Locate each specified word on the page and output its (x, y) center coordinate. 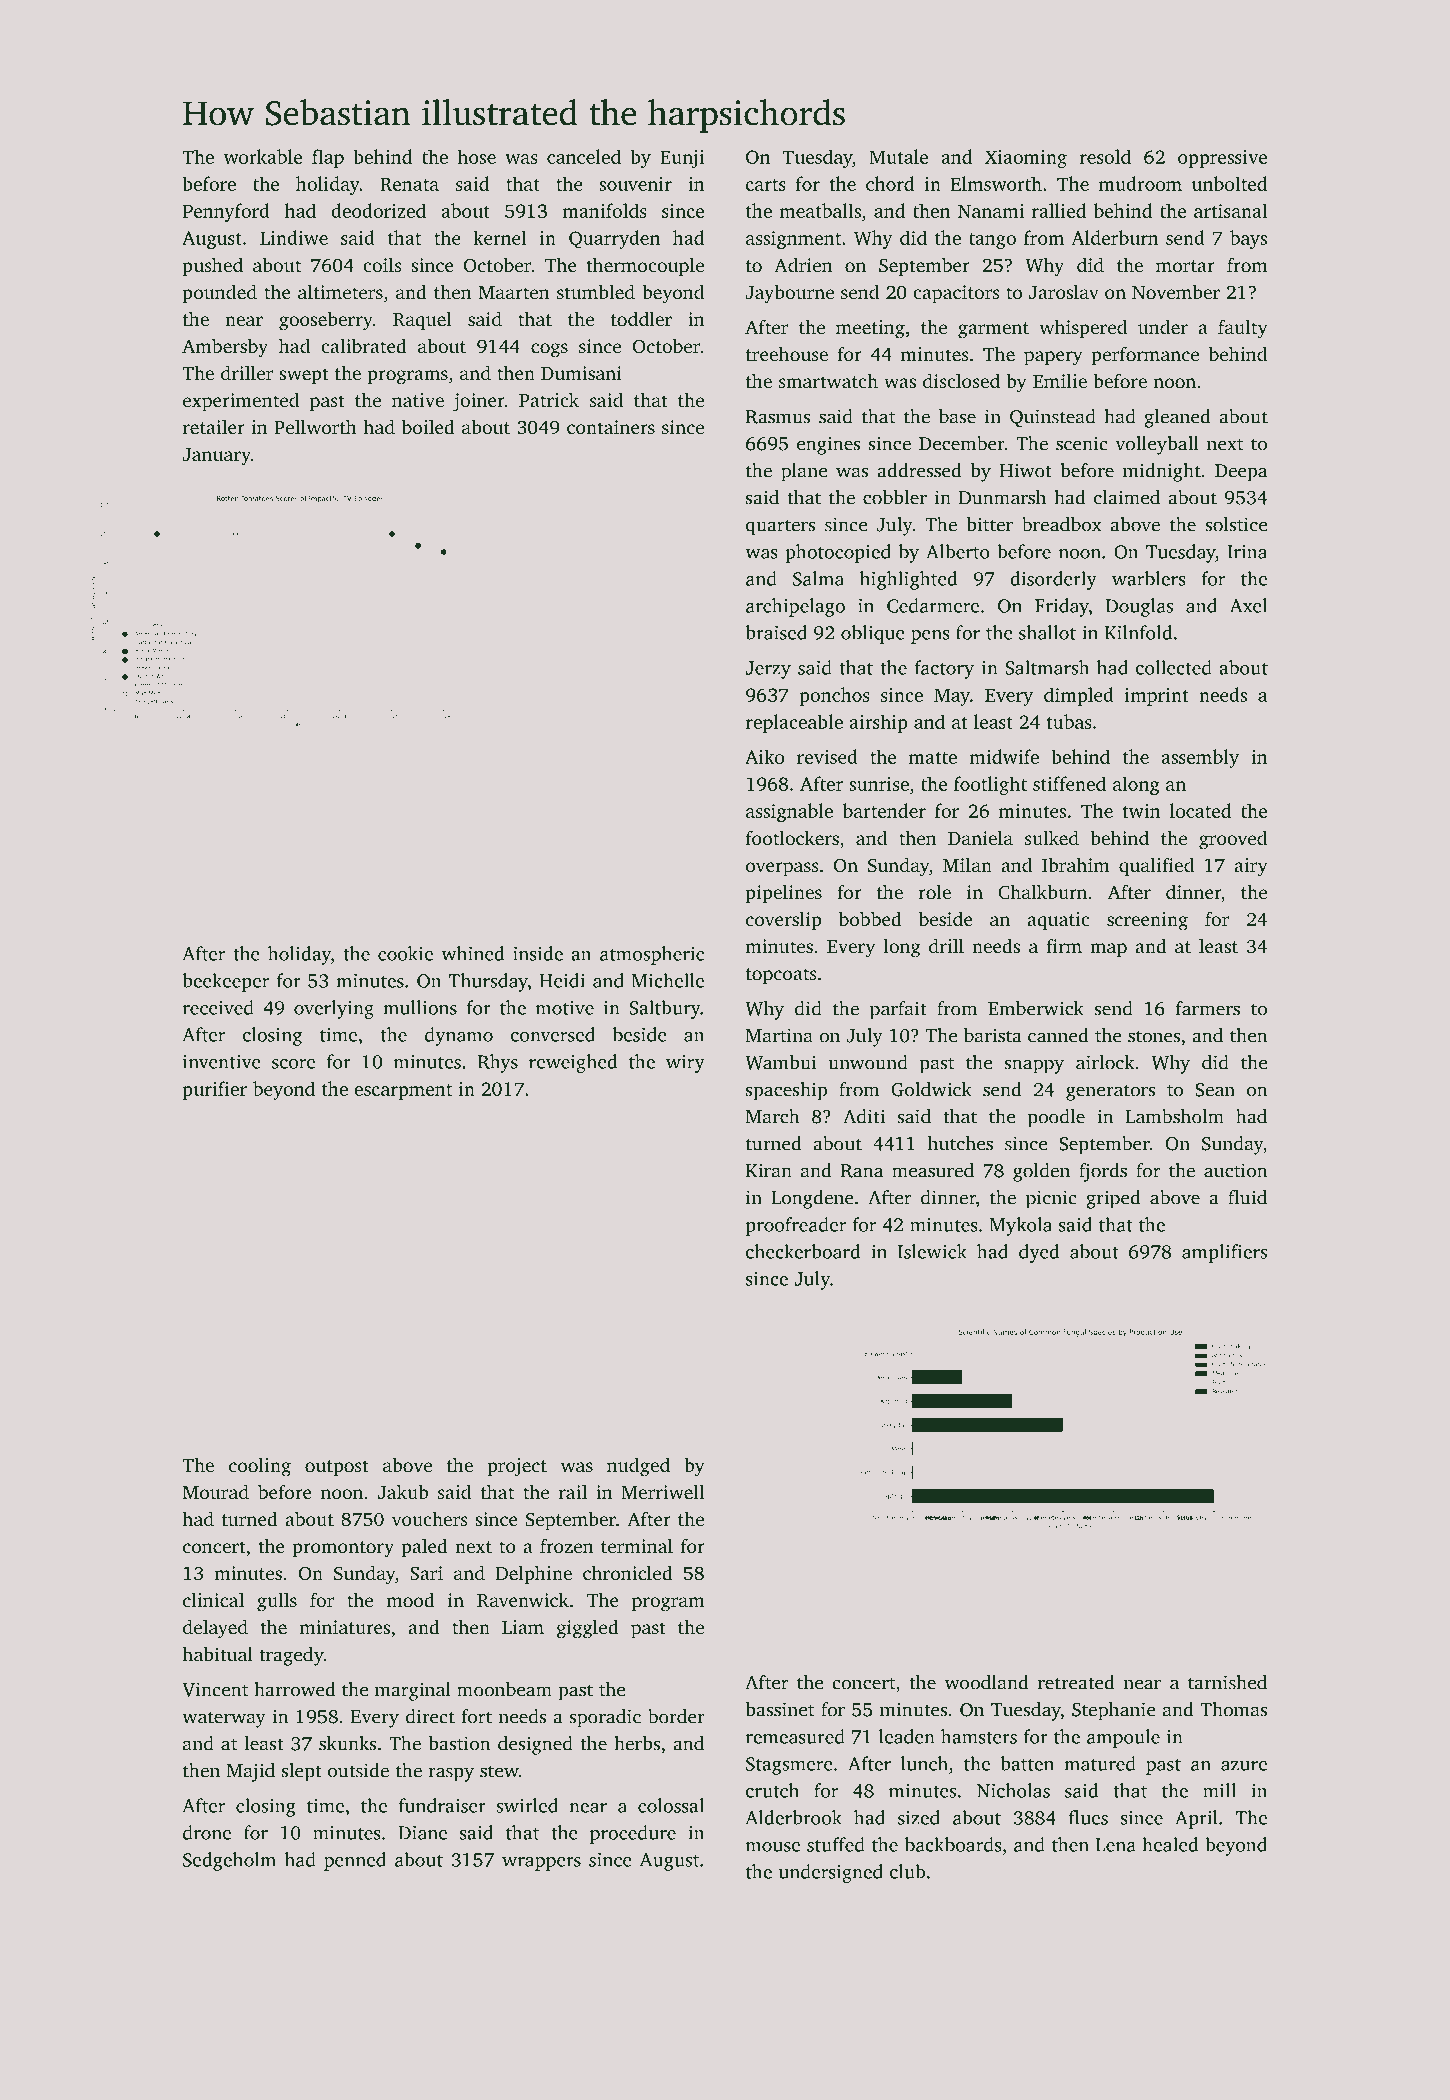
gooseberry (326, 321)
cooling (260, 1467)
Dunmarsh (1002, 497)
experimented (241, 401)
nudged (638, 1467)
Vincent (215, 1689)
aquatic (1058, 921)
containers (611, 427)
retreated (1076, 1682)
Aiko (764, 756)
